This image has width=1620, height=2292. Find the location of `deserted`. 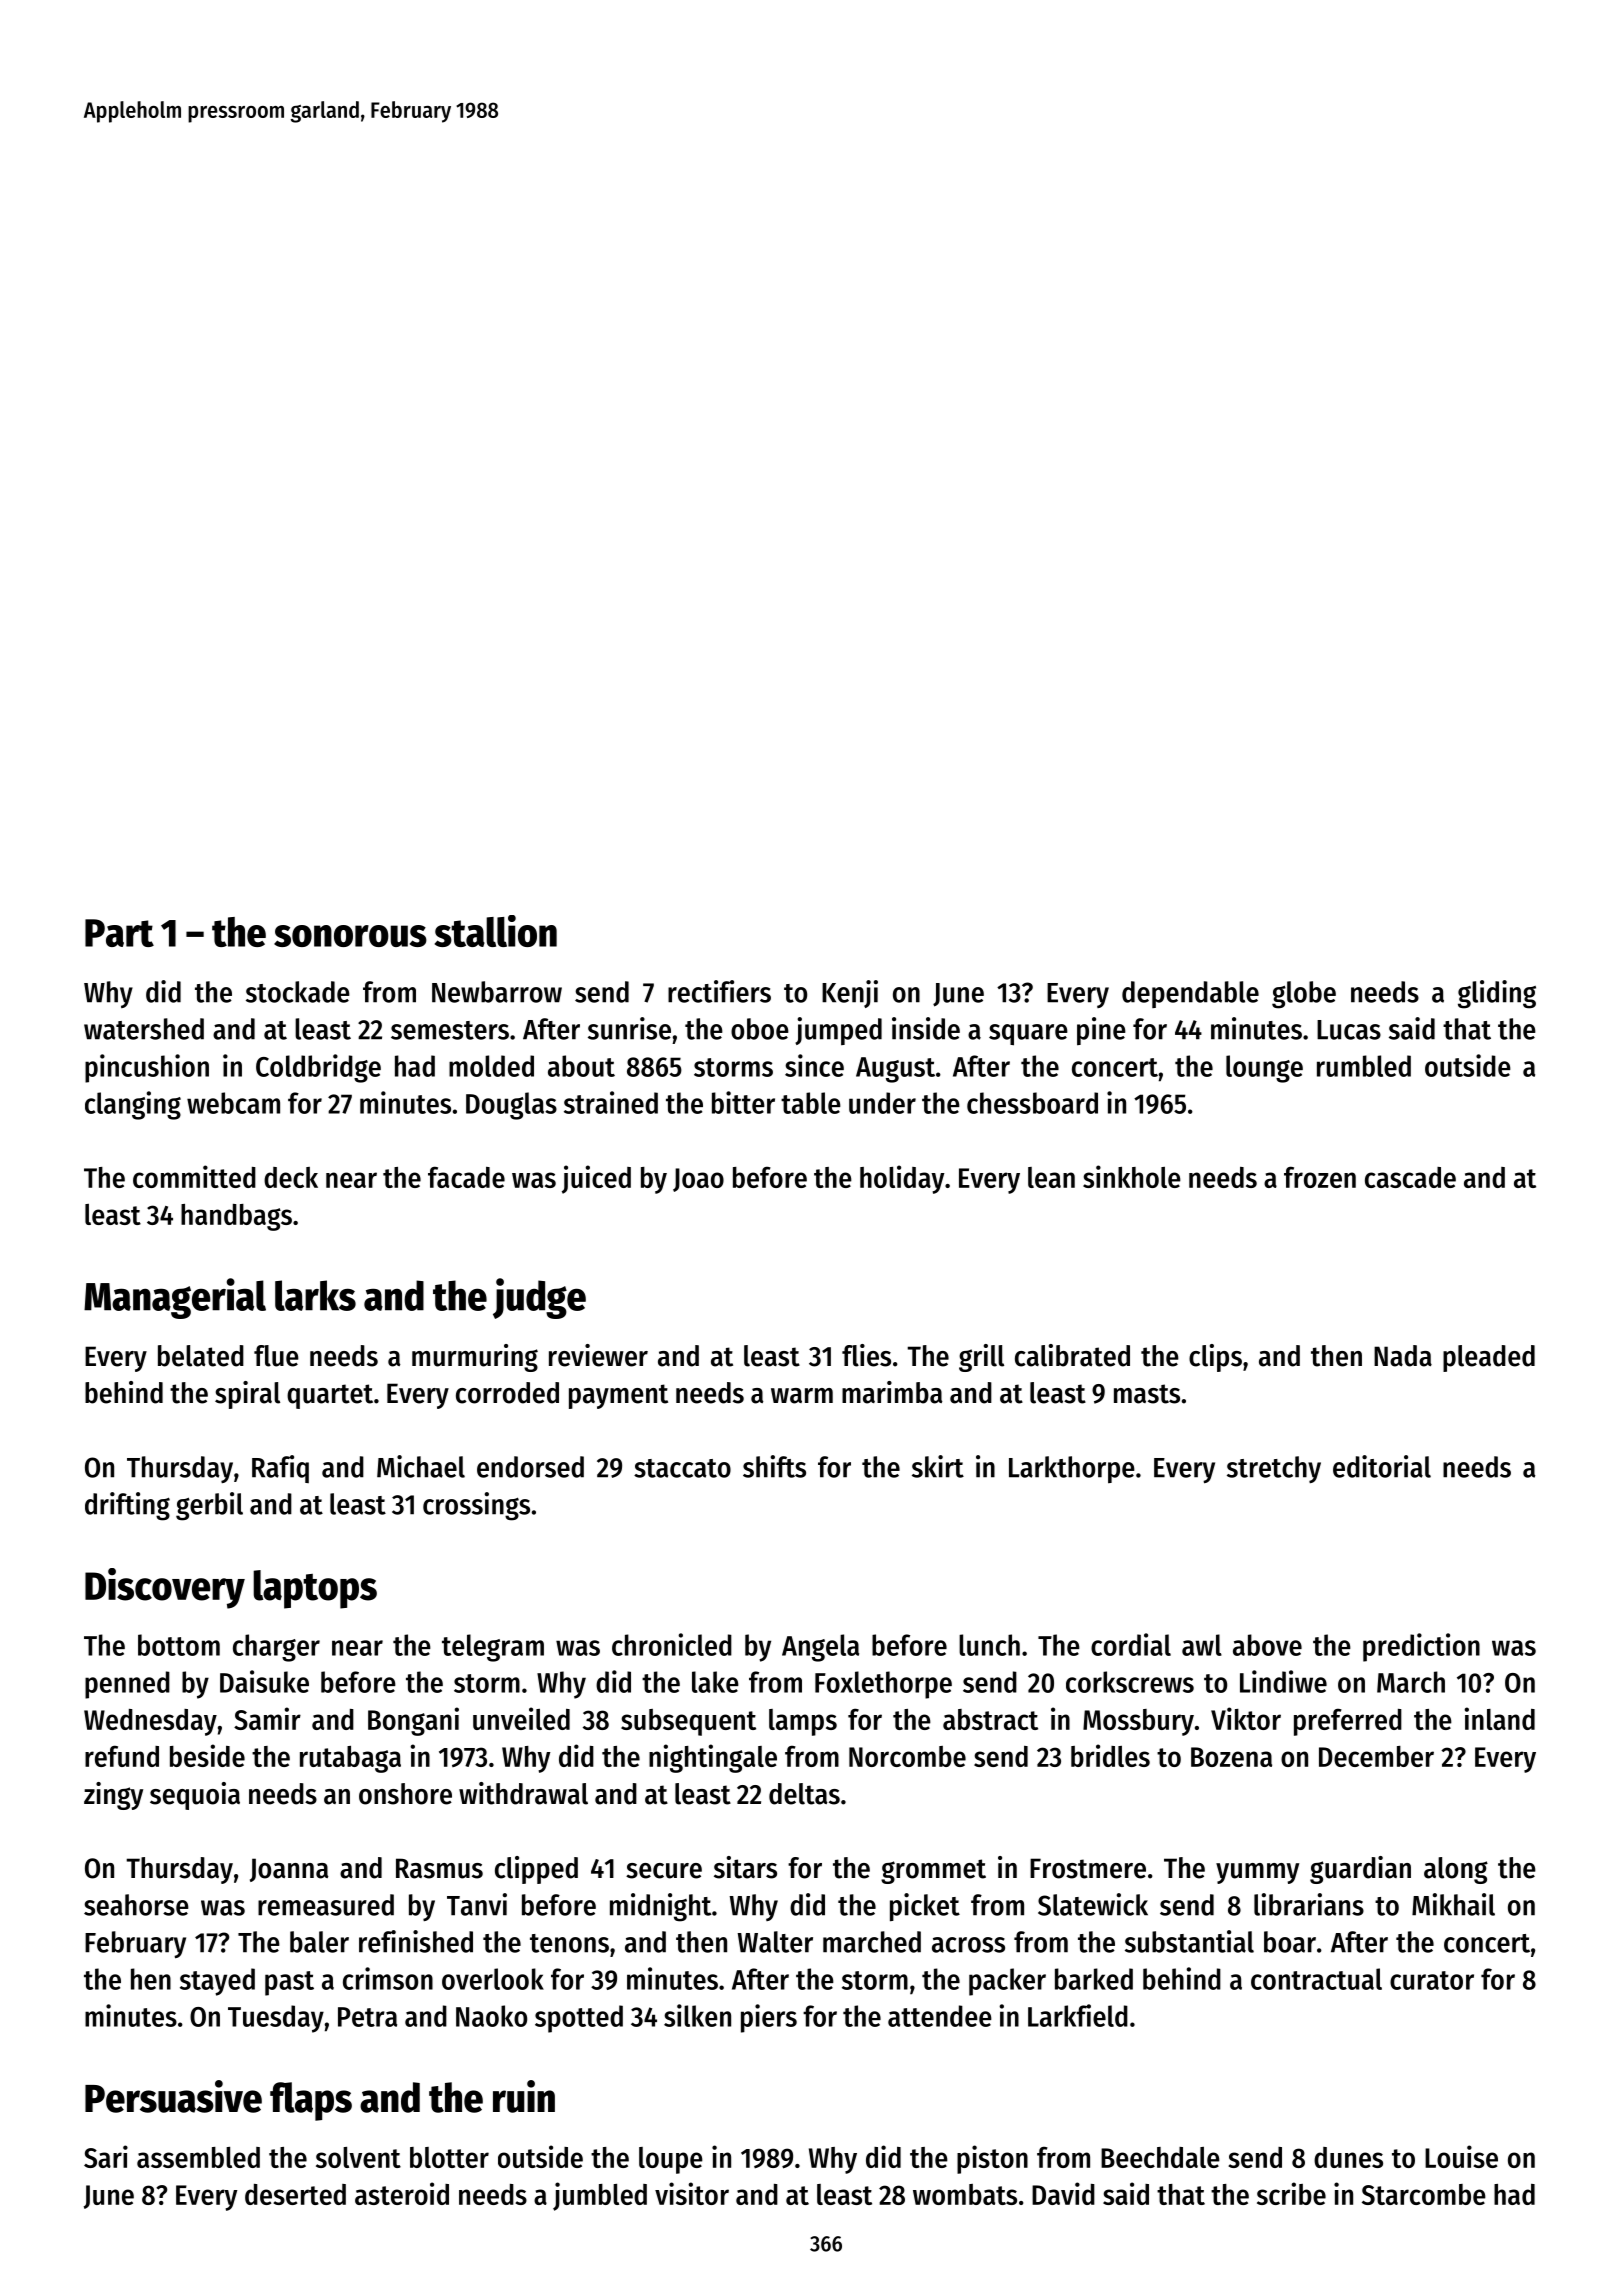

deserted is located at coordinates (295, 2194).
